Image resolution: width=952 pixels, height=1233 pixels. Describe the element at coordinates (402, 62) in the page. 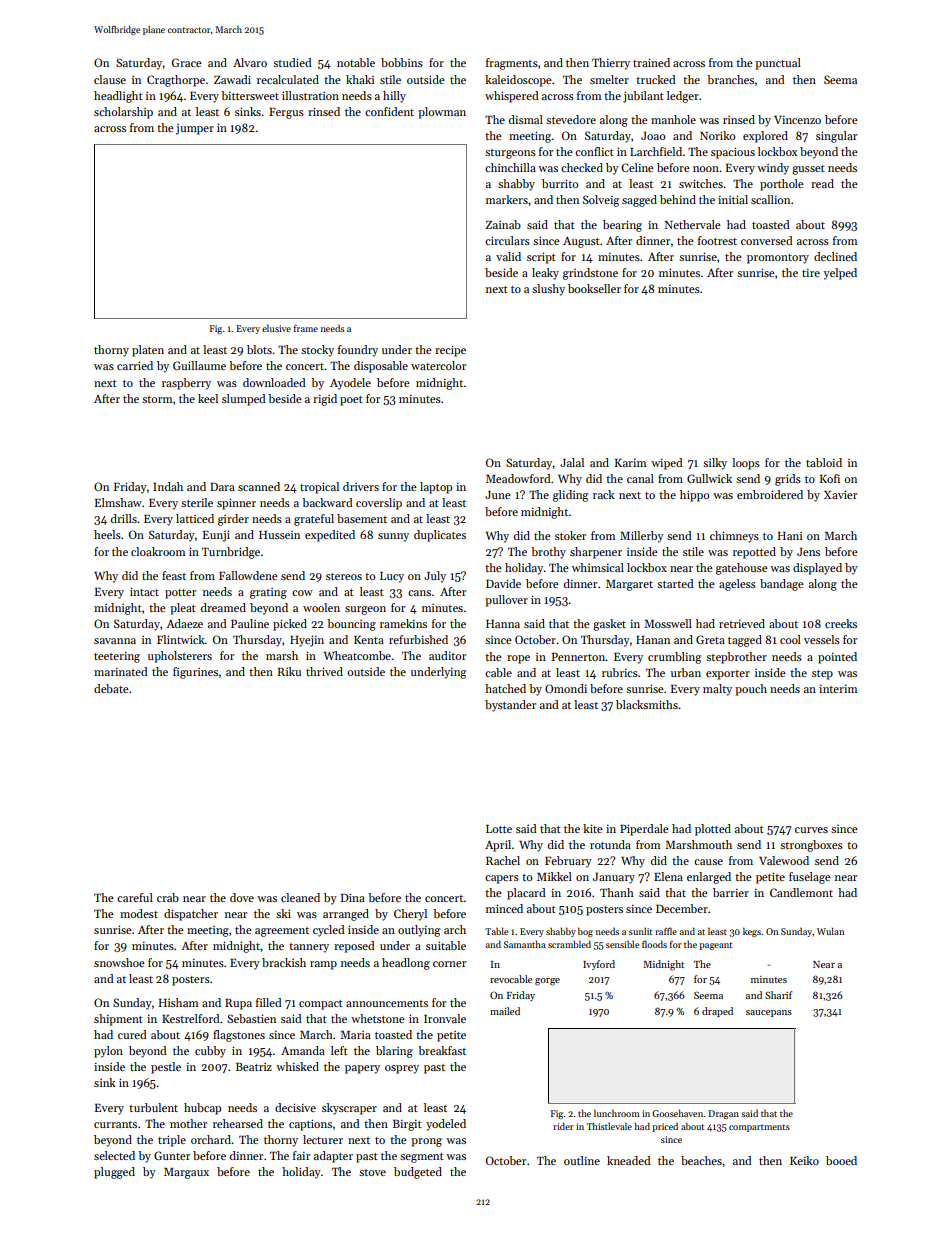

I see `bobbins` at that location.
